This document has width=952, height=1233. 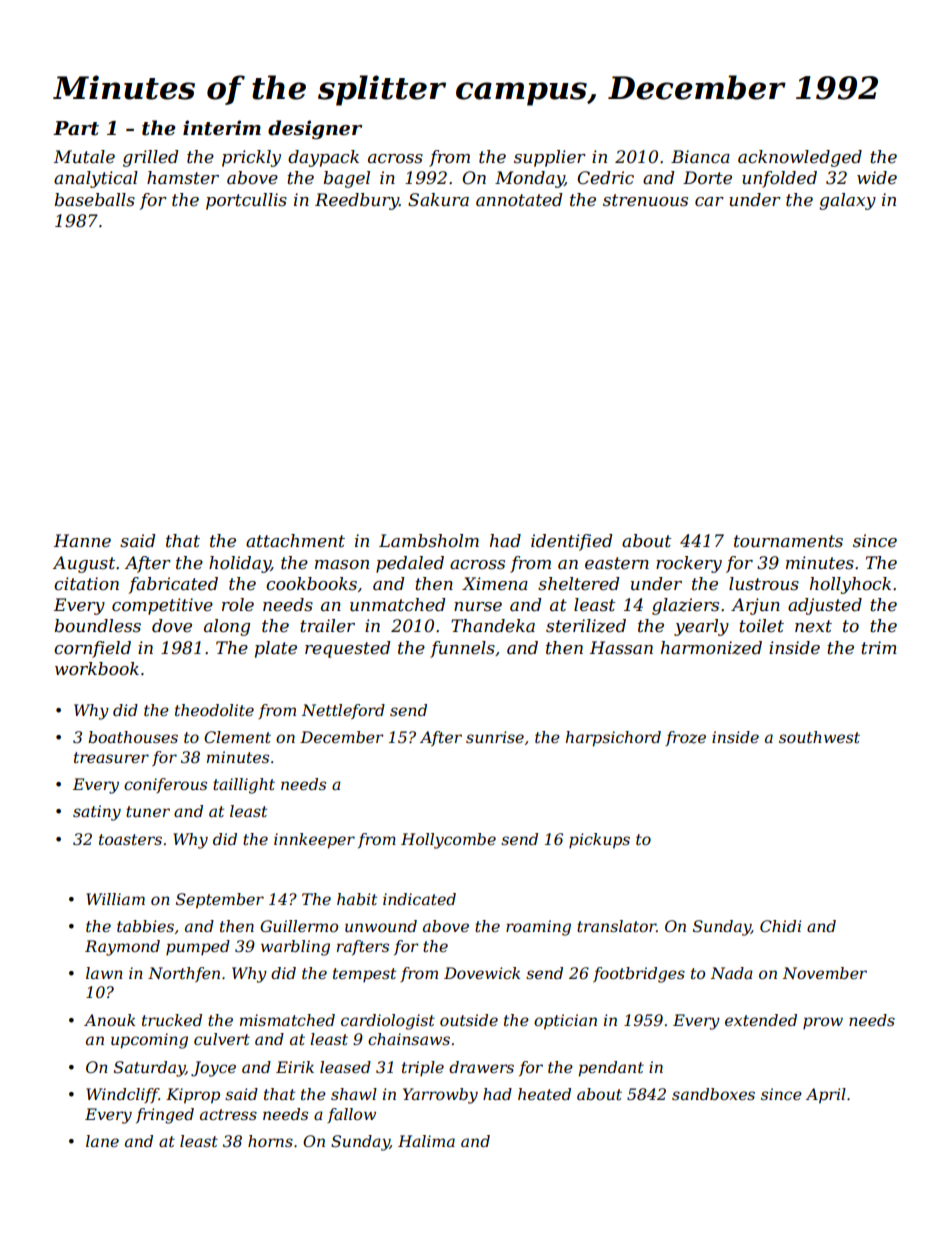 I want to click on hamster, so click(x=183, y=178).
